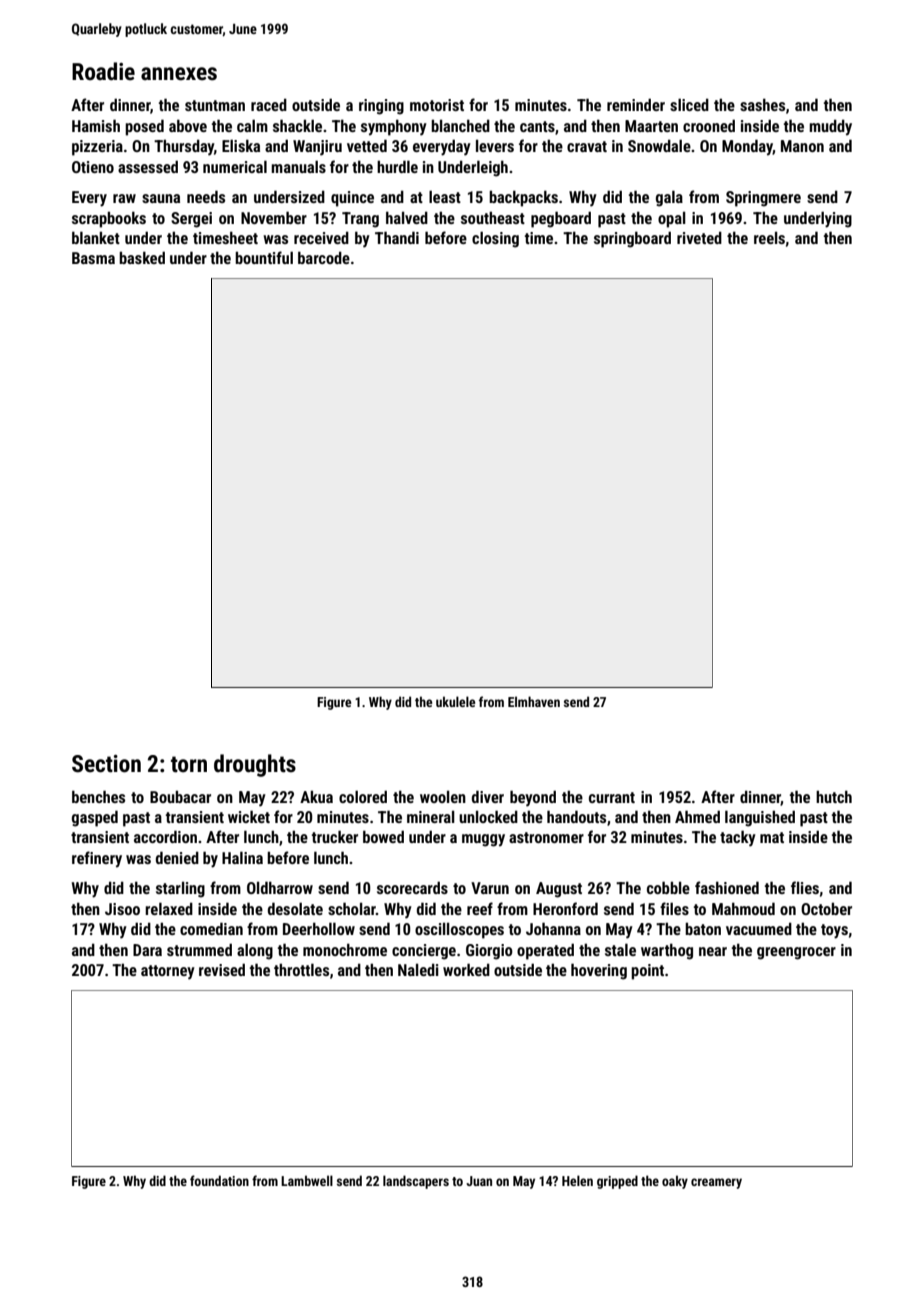  I want to click on Elmhaven, so click(534, 701).
